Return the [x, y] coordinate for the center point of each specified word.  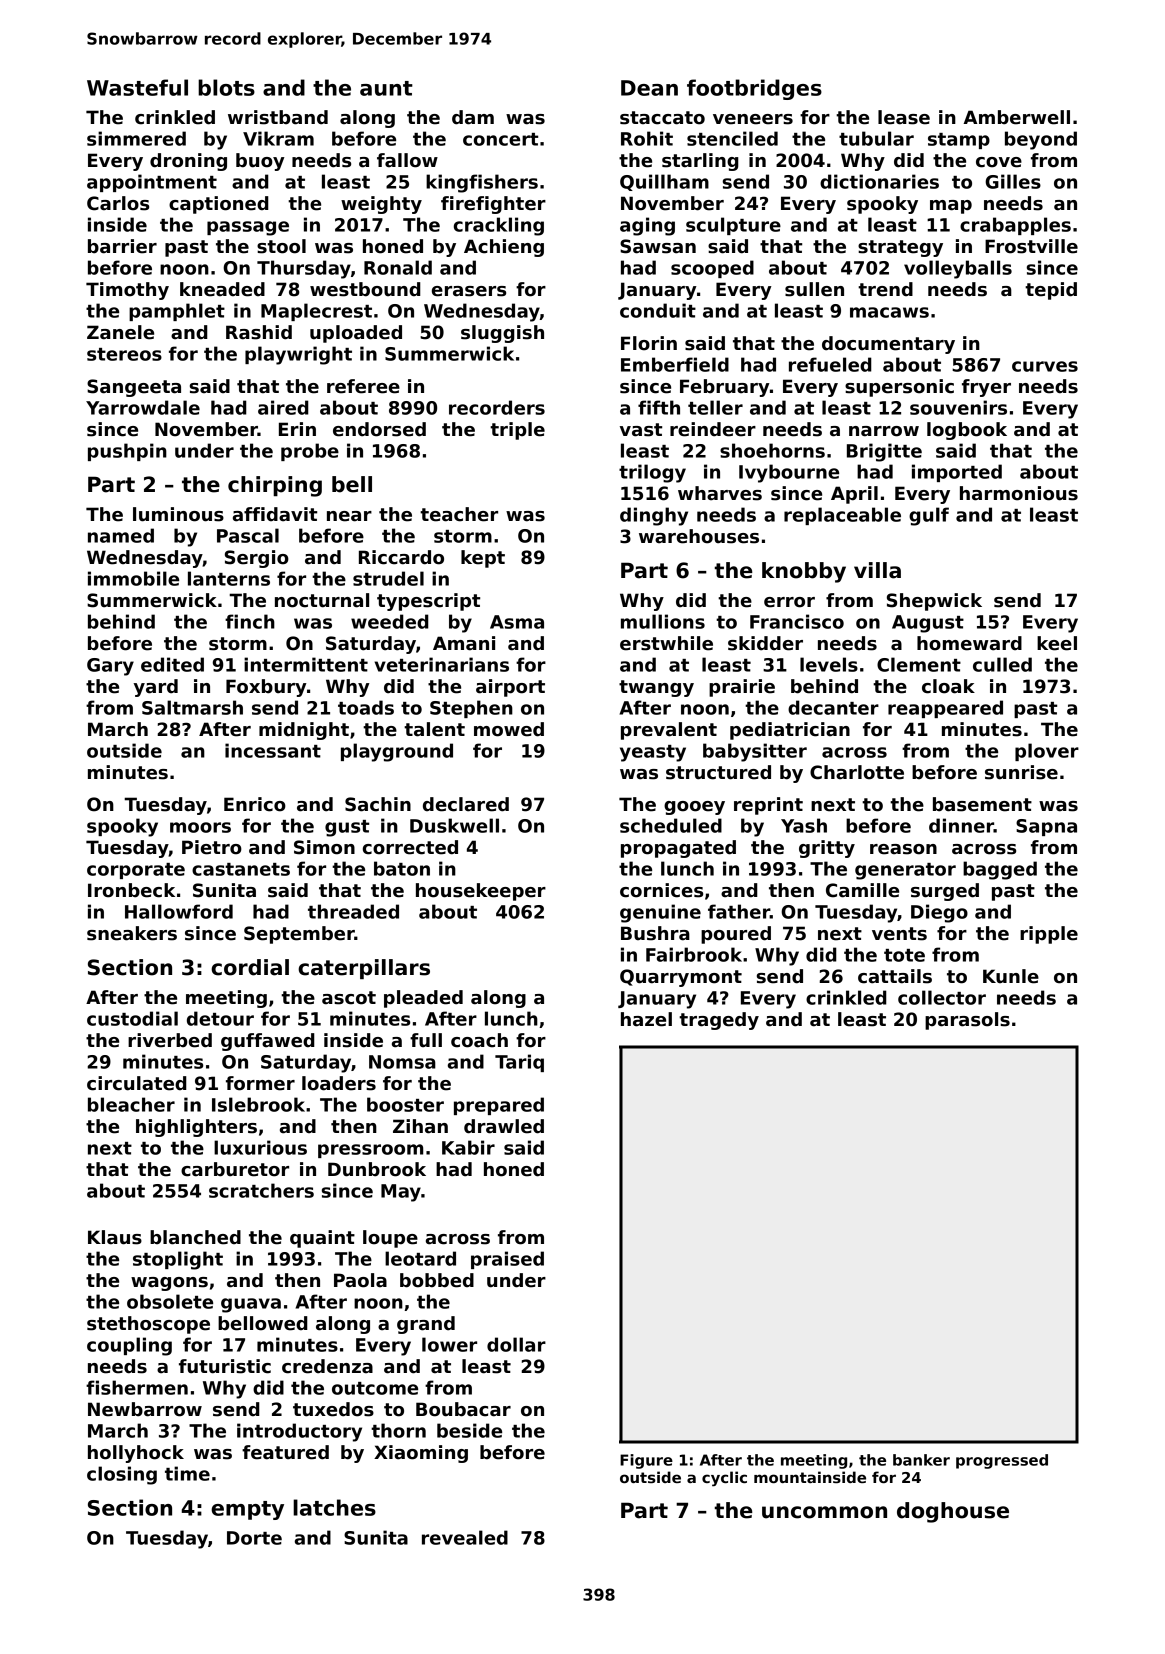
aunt [386, 88]
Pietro [212, 847]
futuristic [225, 1366]
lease [904, 117]
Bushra [655, 933]
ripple [1049, 935]
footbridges [754, 89]
